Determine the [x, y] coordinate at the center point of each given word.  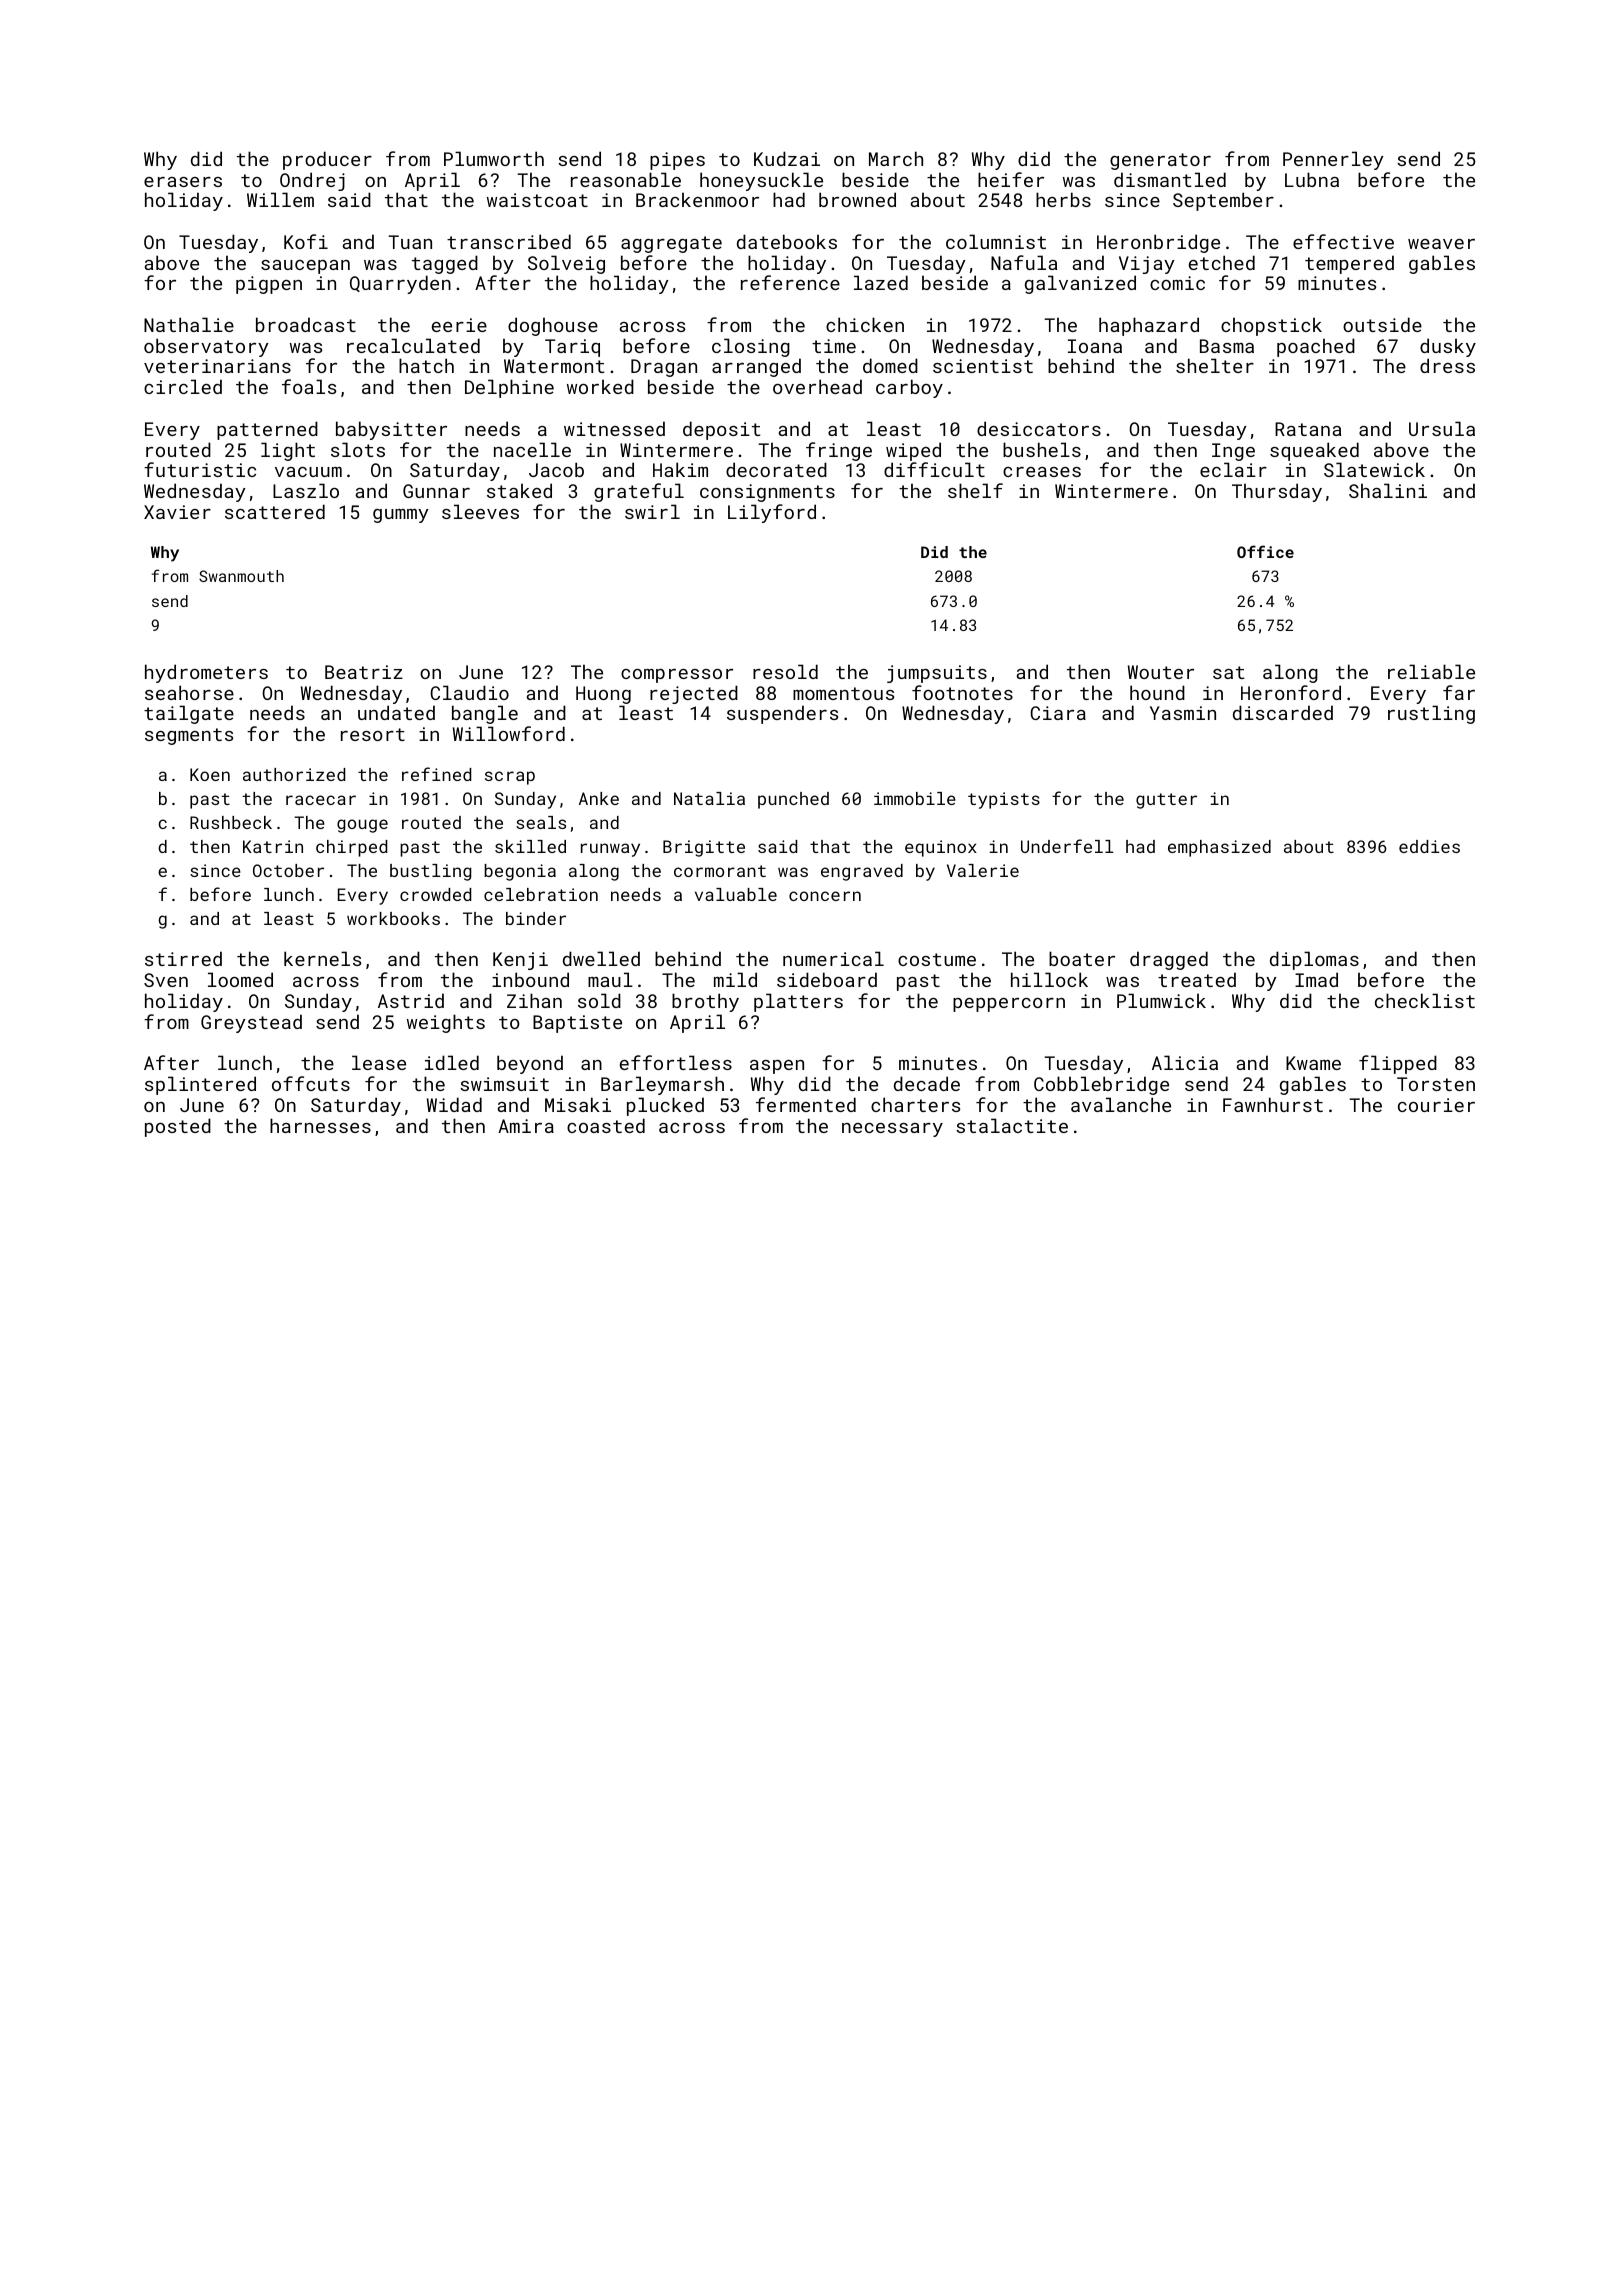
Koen [210, 774]
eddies [1429, 846]
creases [1042, 472]
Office [1265, 551]
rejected [694, 694]
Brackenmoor [697, 199]
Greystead [251, 1023]
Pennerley [1333, 160]
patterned [267, 430]
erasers [183, 182]
